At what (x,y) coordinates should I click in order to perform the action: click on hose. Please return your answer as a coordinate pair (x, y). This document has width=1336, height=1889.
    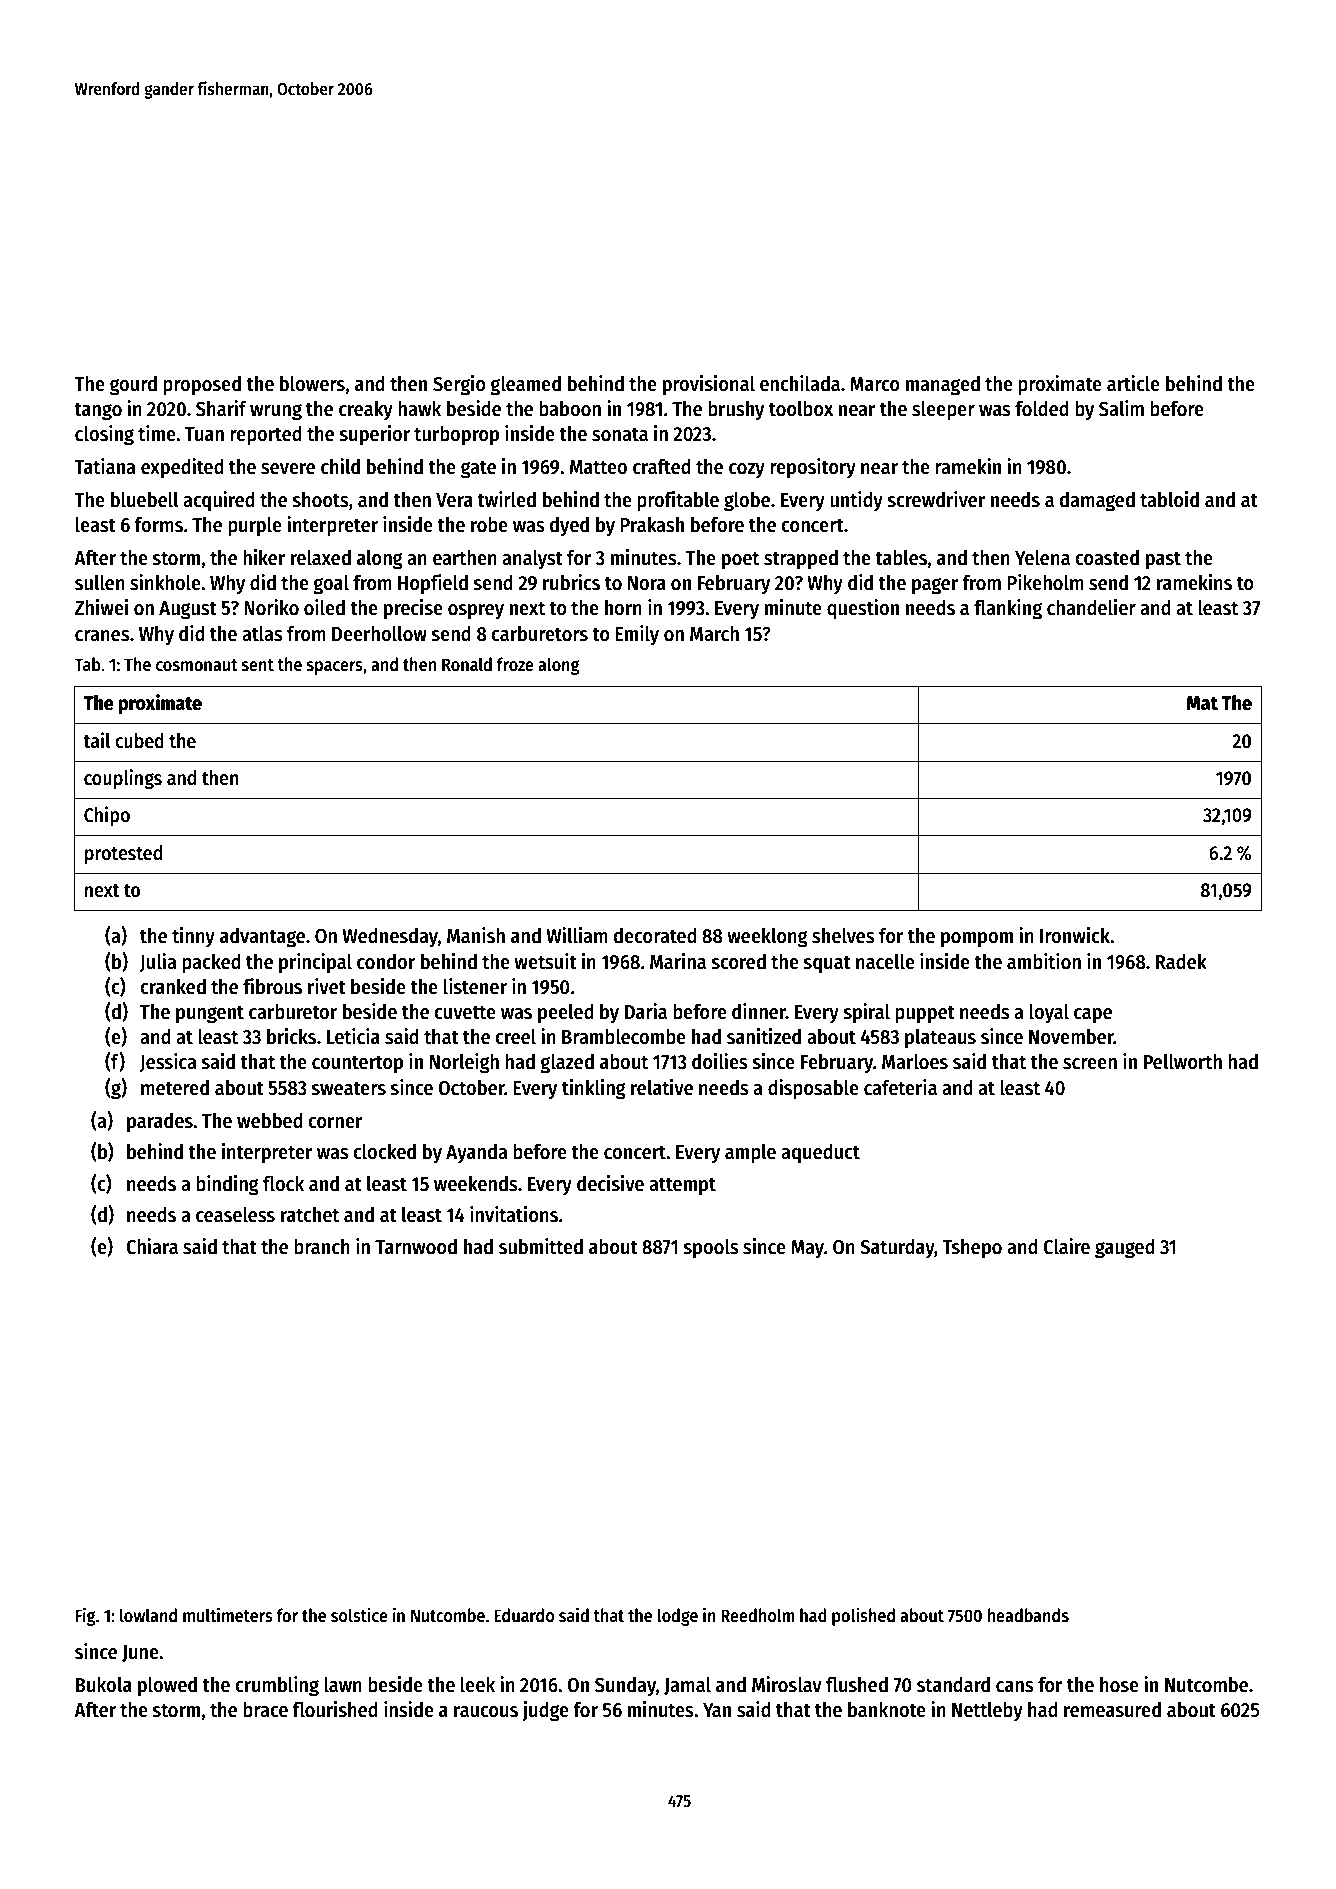
    Looking at the image, I should click on (1119, 1685).
